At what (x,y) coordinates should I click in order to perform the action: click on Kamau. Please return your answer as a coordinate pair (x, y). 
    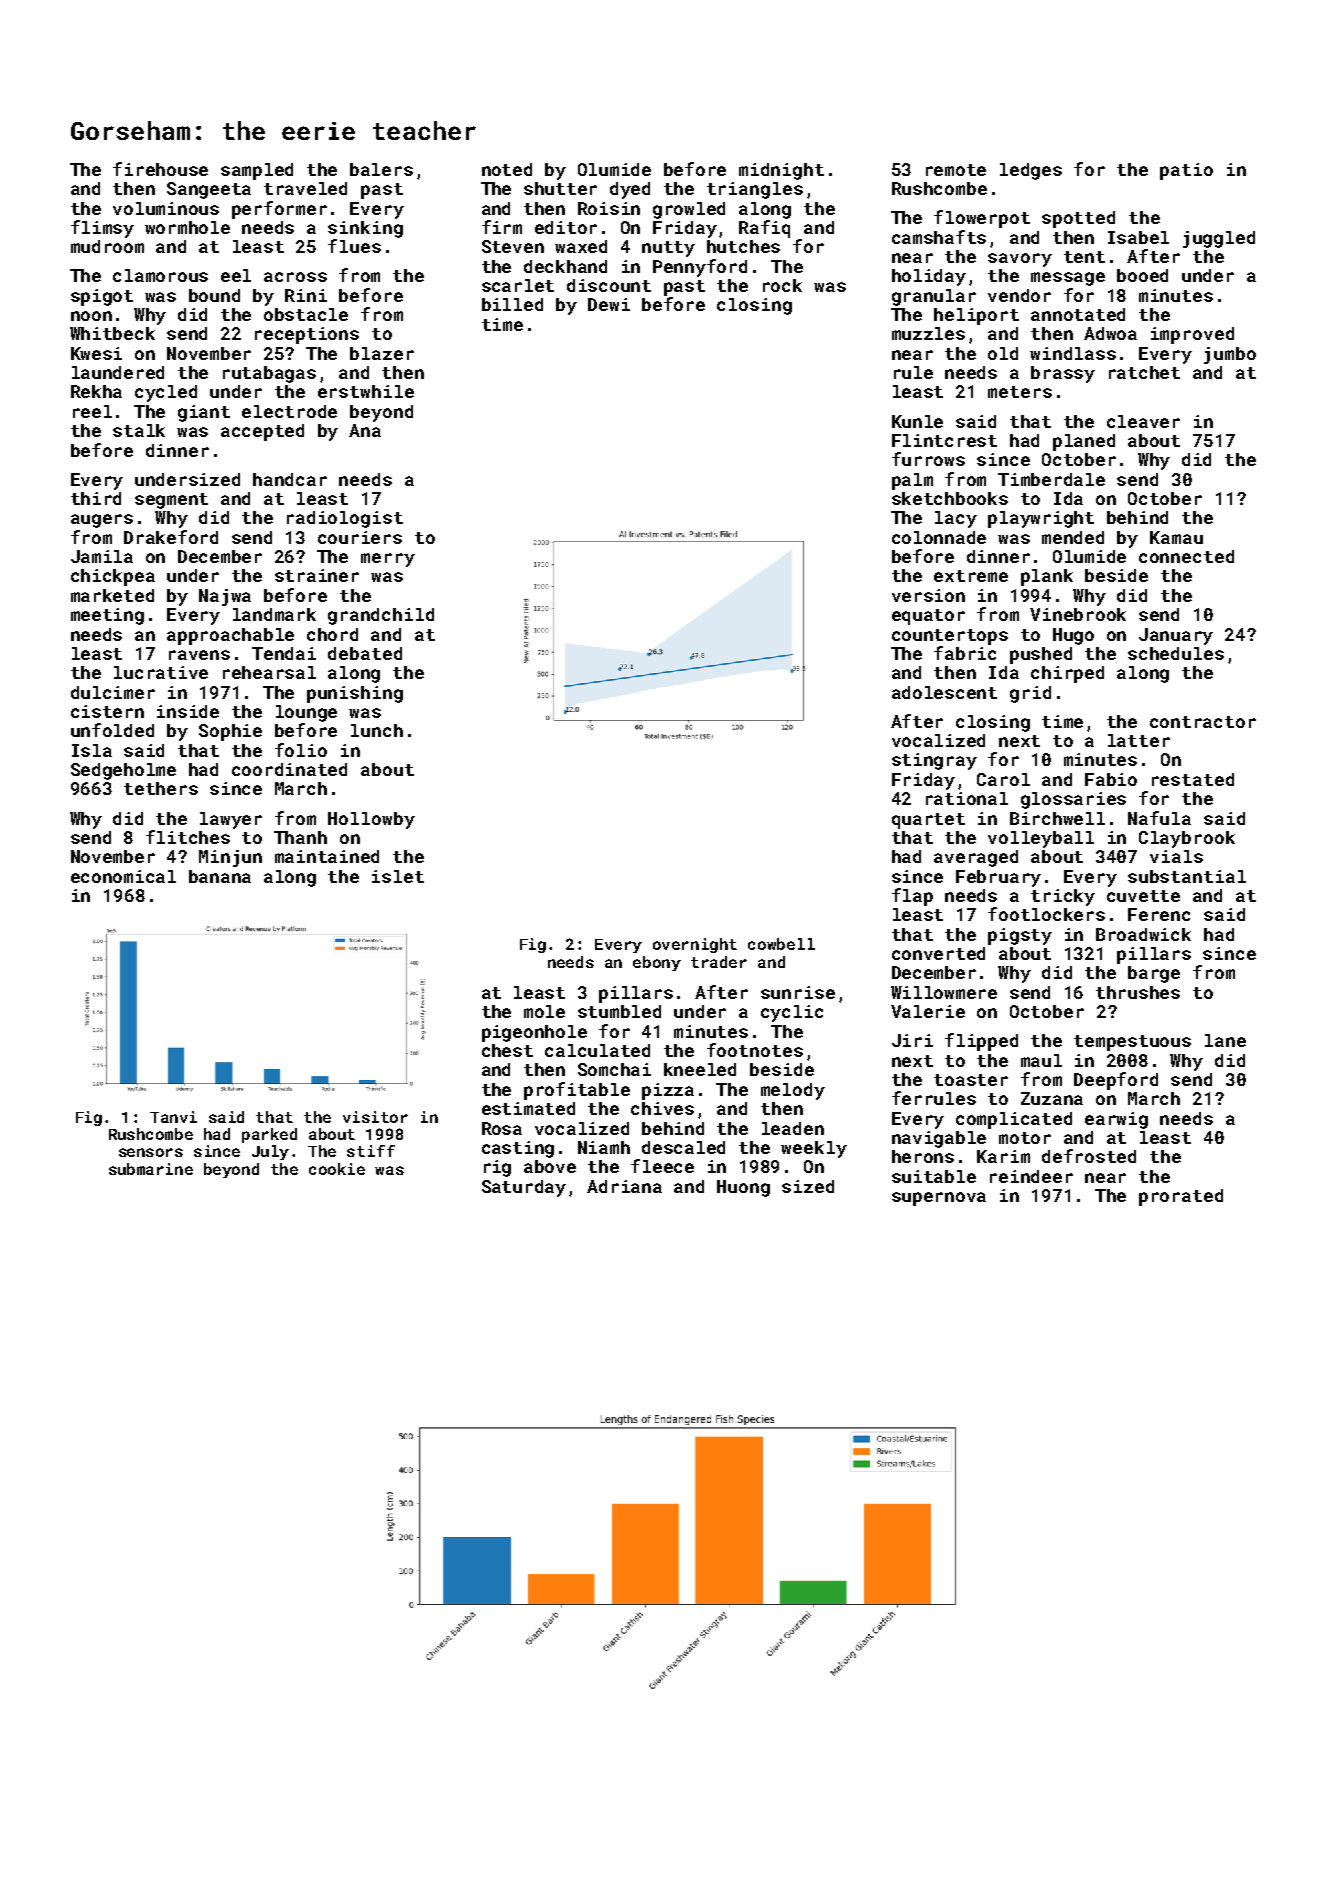
    Looking at the image, I should click on (1176, 537).
